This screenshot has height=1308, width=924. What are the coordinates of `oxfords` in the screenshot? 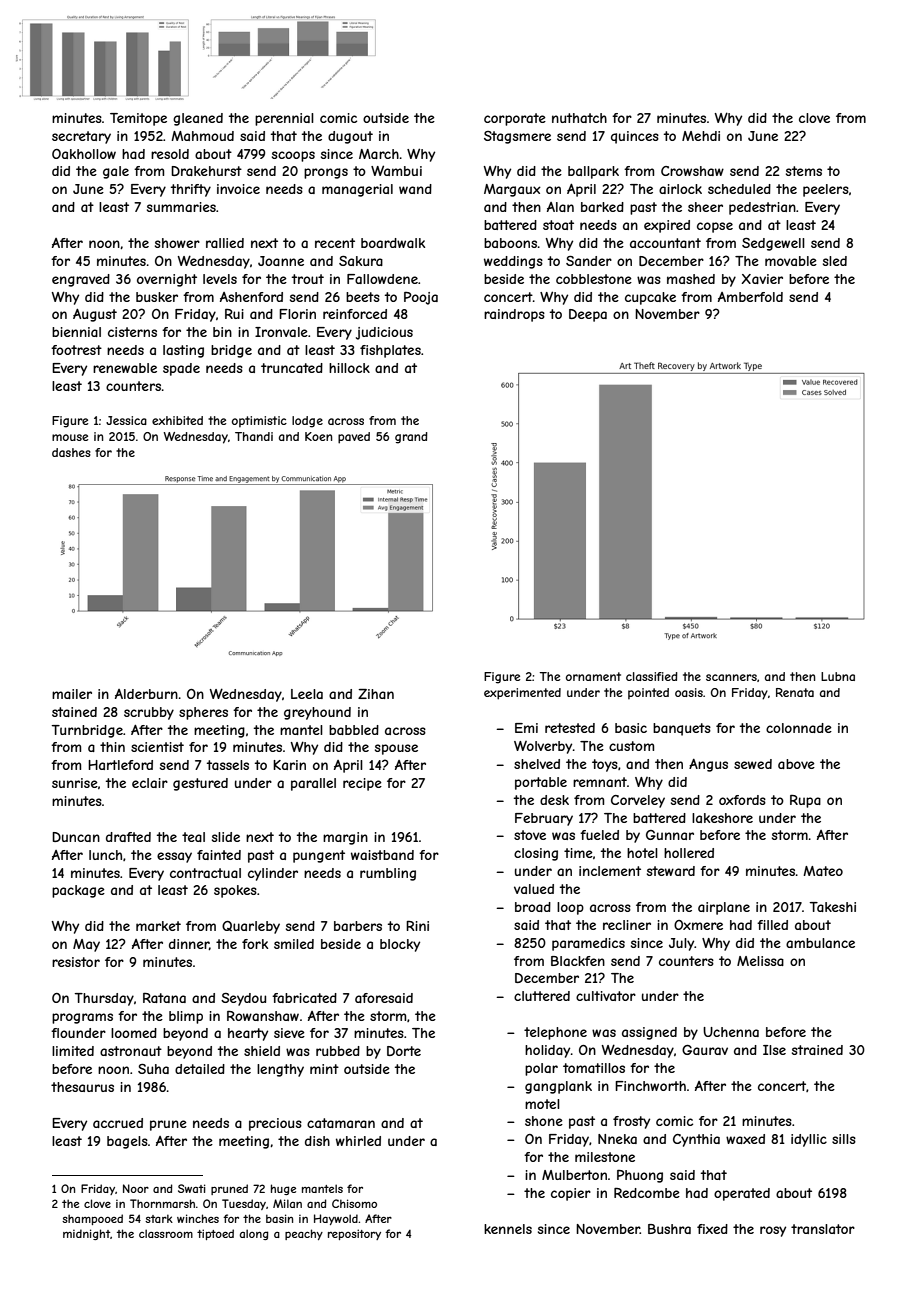 It's located at (742, 800).
